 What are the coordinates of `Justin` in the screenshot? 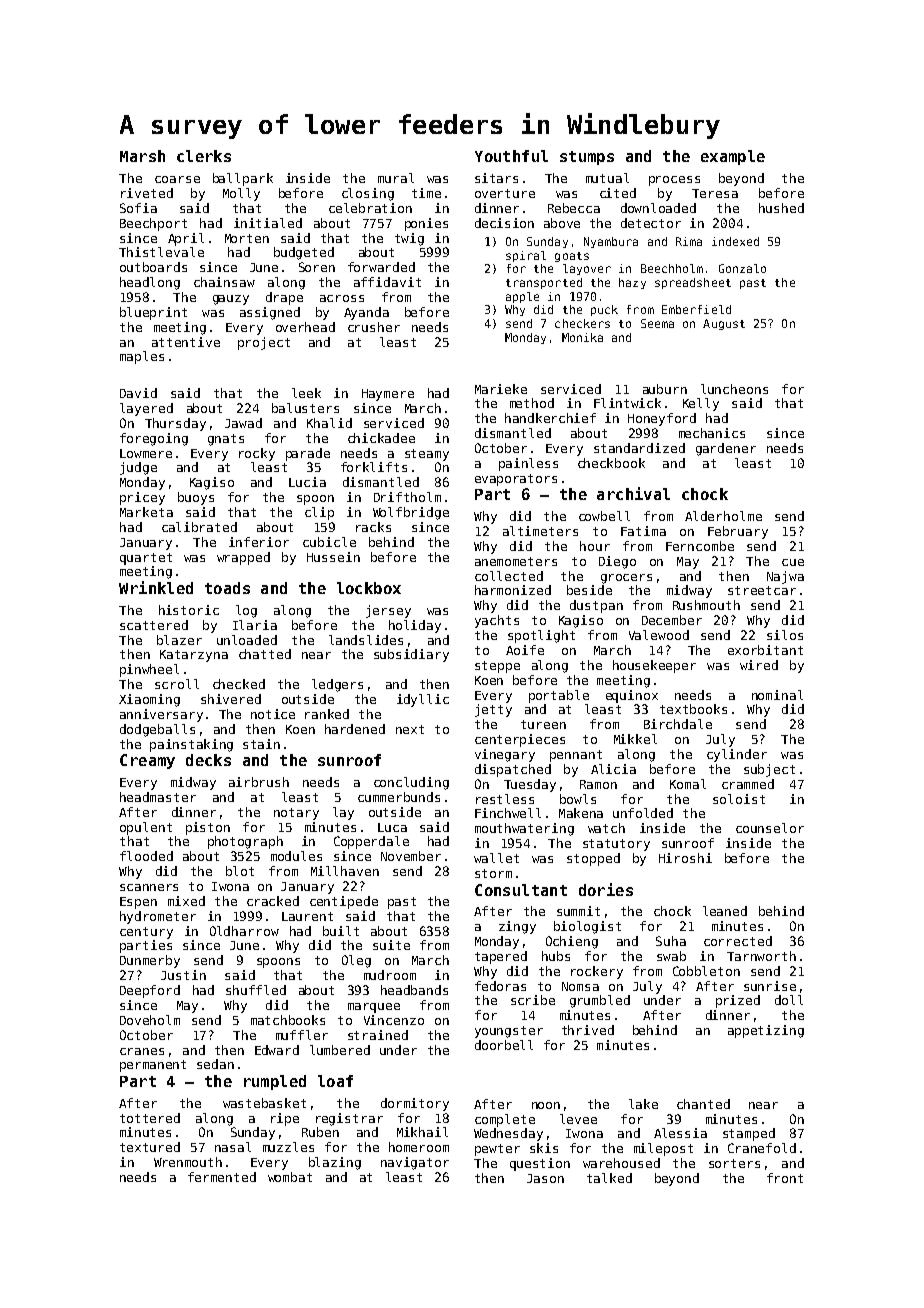 It's located at (183, 975).
